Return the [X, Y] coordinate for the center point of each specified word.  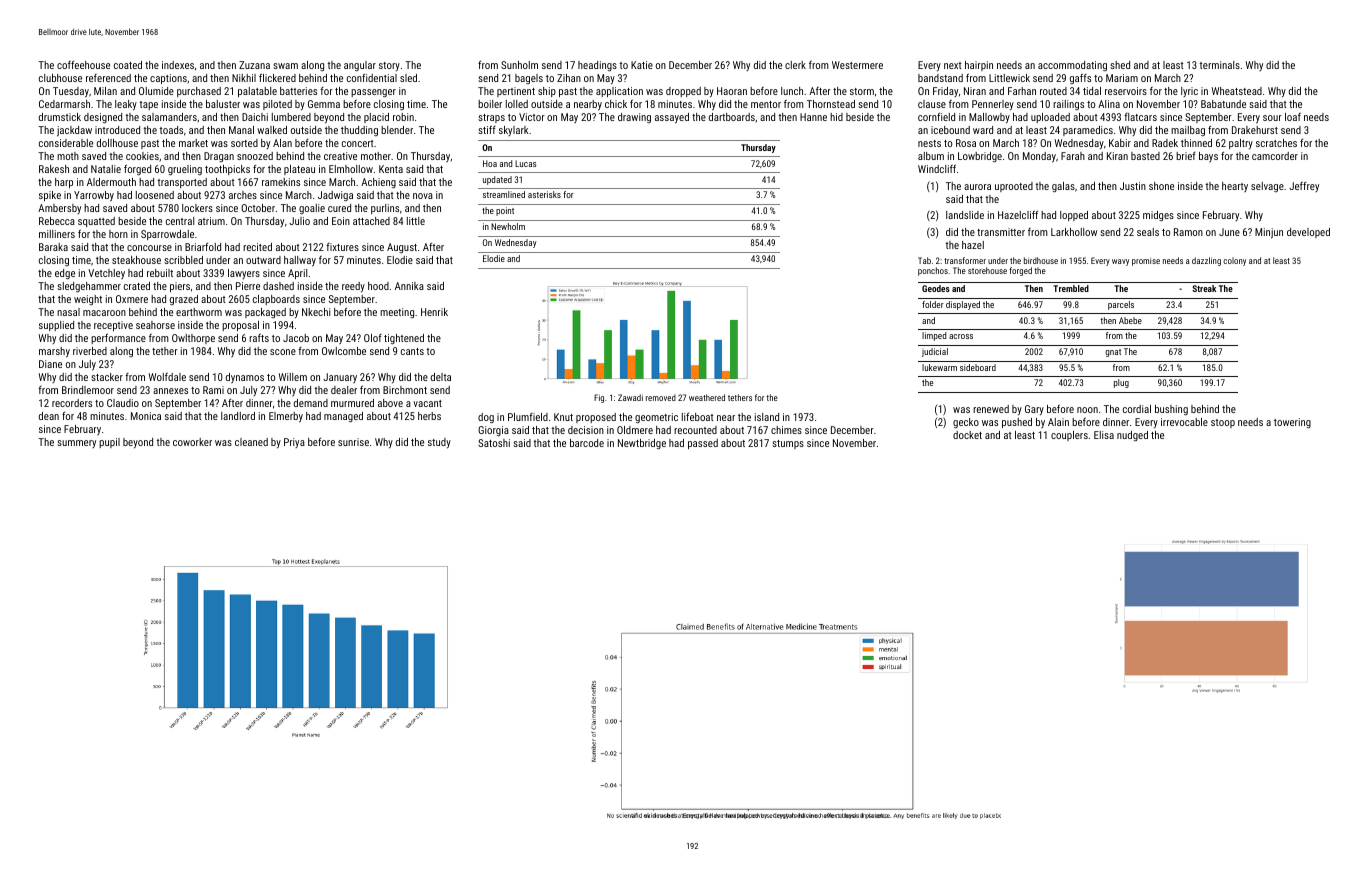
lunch [792, 91]
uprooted [1014, 187]
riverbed [90, 351]
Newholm [508, 226]
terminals [1219, 65]
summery [76, 444]
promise [1146, 262]
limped [934, 336]
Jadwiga [335, 196]
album [931, 156]
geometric [656, 418]
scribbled [183, 260]
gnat [1113, 353]
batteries [298, 91]
